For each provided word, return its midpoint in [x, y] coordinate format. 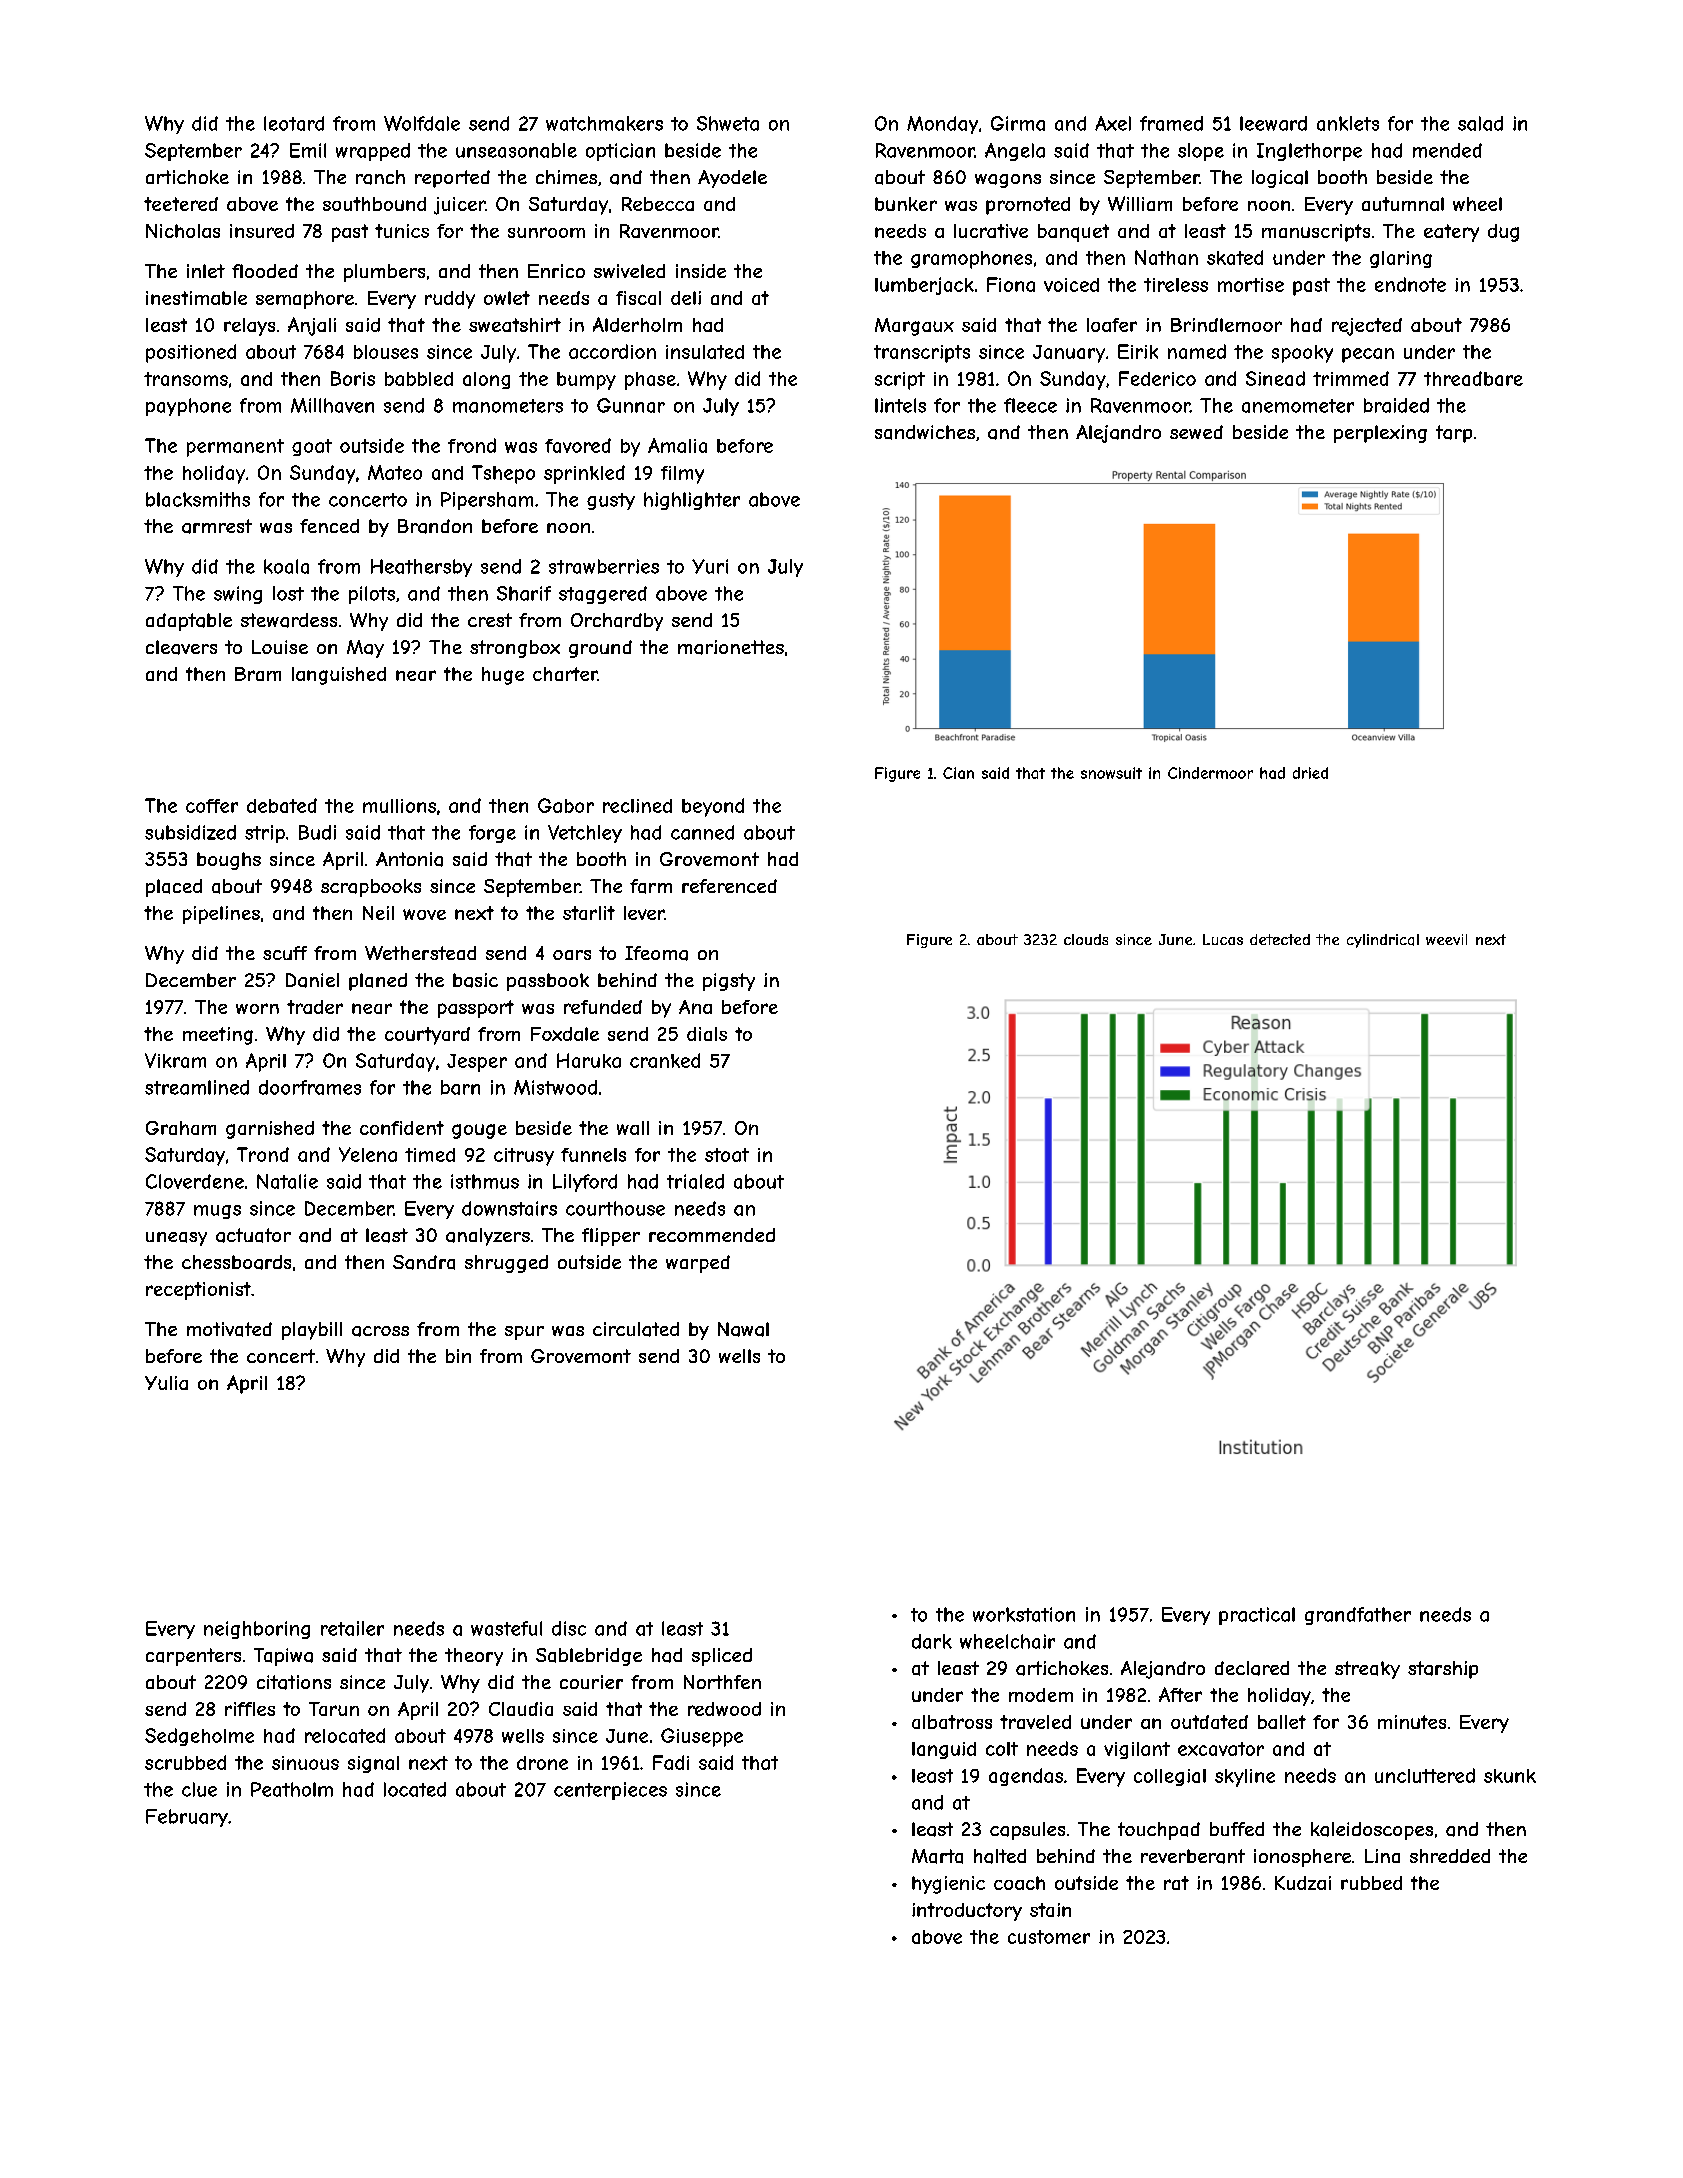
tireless [1176, 285]
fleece [1030, 405]
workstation [1024, 1614]
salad [1480, 123]
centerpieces [610, 1791]
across [380, 1331]
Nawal [743, 1329]
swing [238, 595]
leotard [294, 123]
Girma [1018, 123]
